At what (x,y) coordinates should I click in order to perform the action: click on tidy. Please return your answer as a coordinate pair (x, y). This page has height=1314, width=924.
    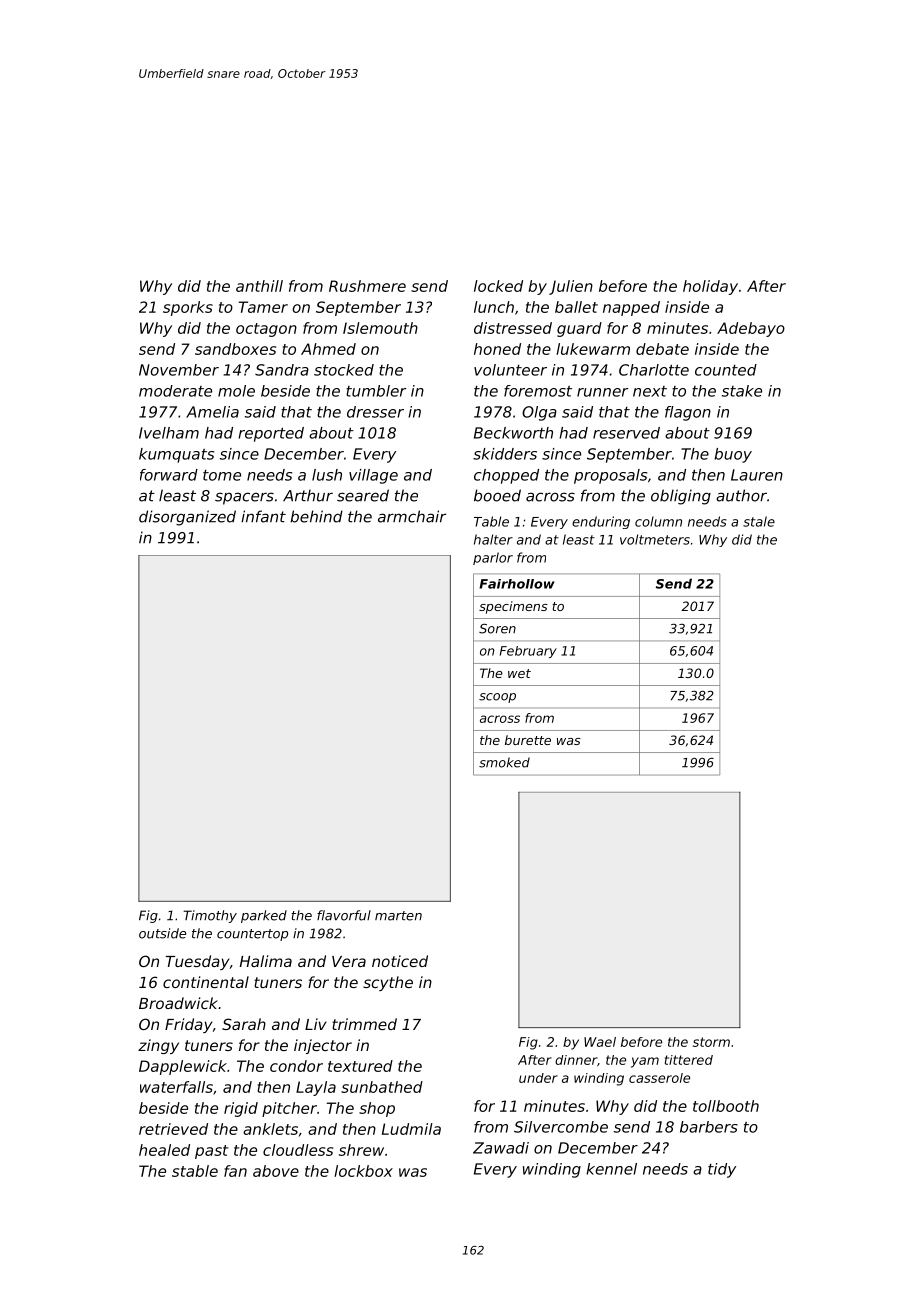
    Looking at the image, I should click on (722, 1170).
